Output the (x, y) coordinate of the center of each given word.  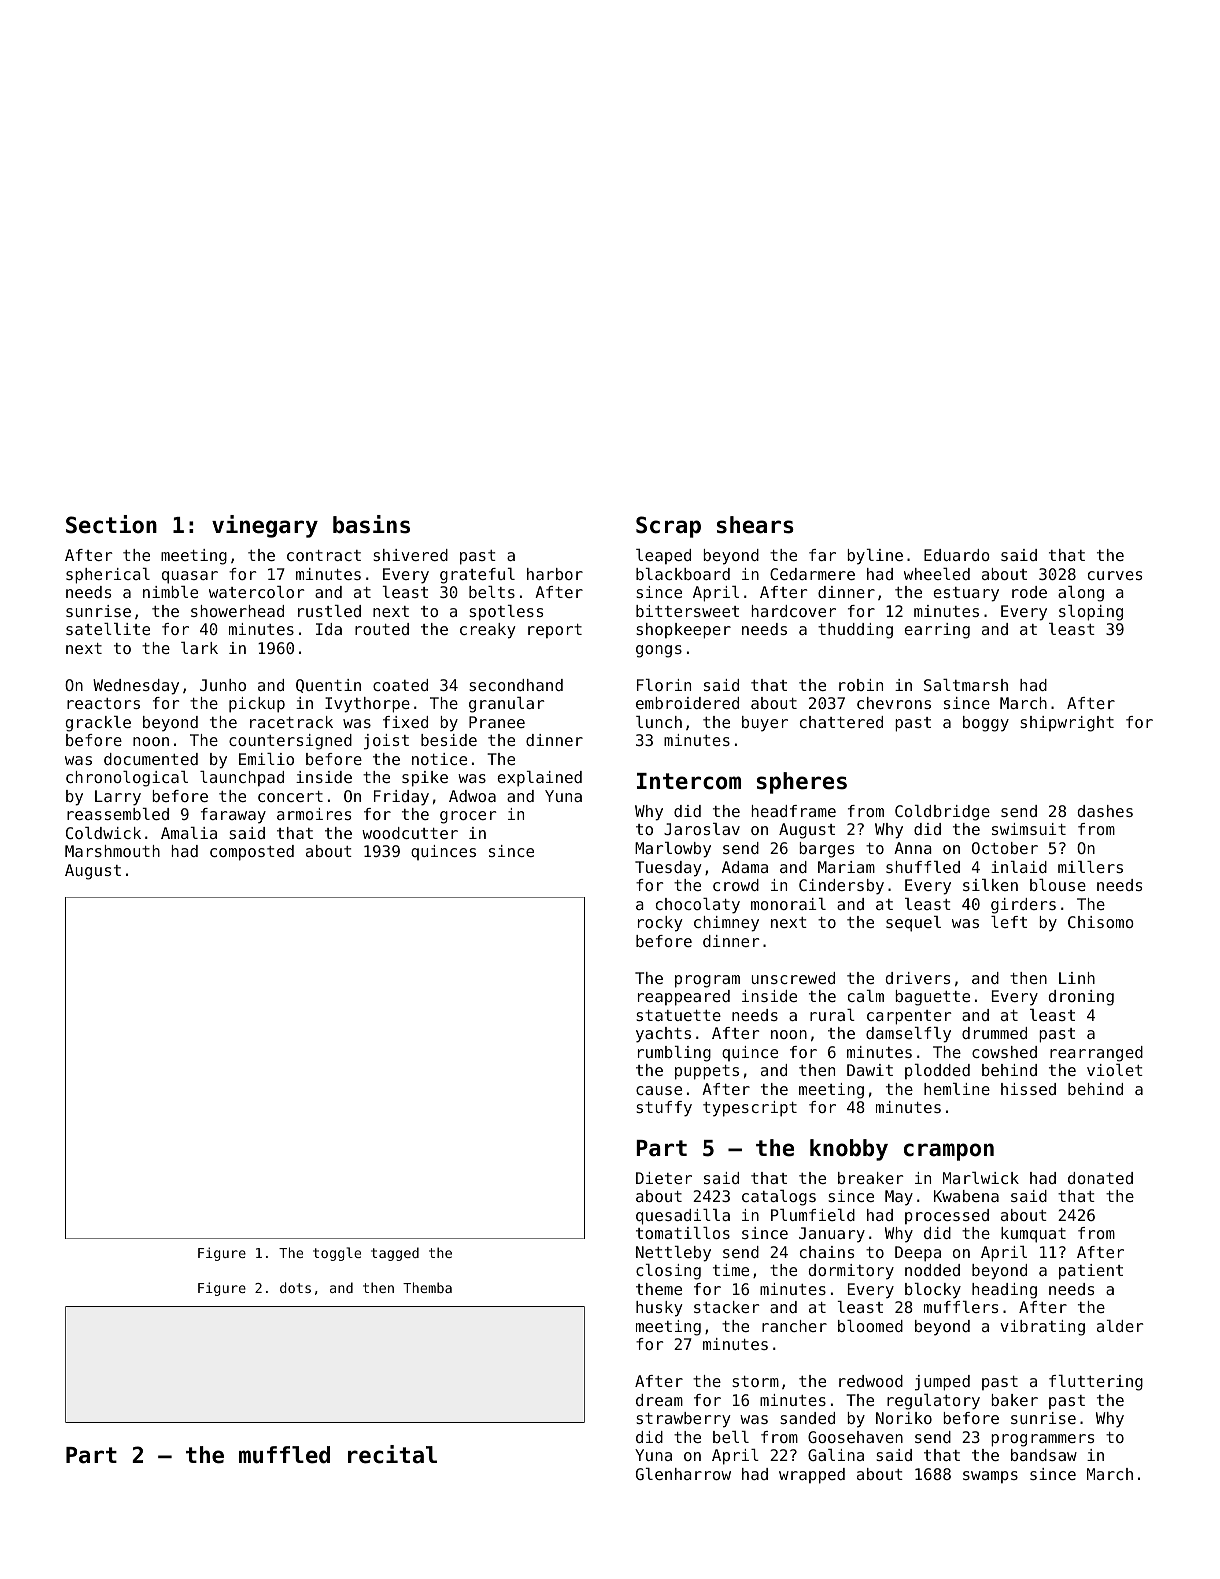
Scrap (668, 527)
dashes (1105, 811)
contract (324, 555)
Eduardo (957, 555)
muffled (284, 1455)
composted (252, 853)
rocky (660, 924)
